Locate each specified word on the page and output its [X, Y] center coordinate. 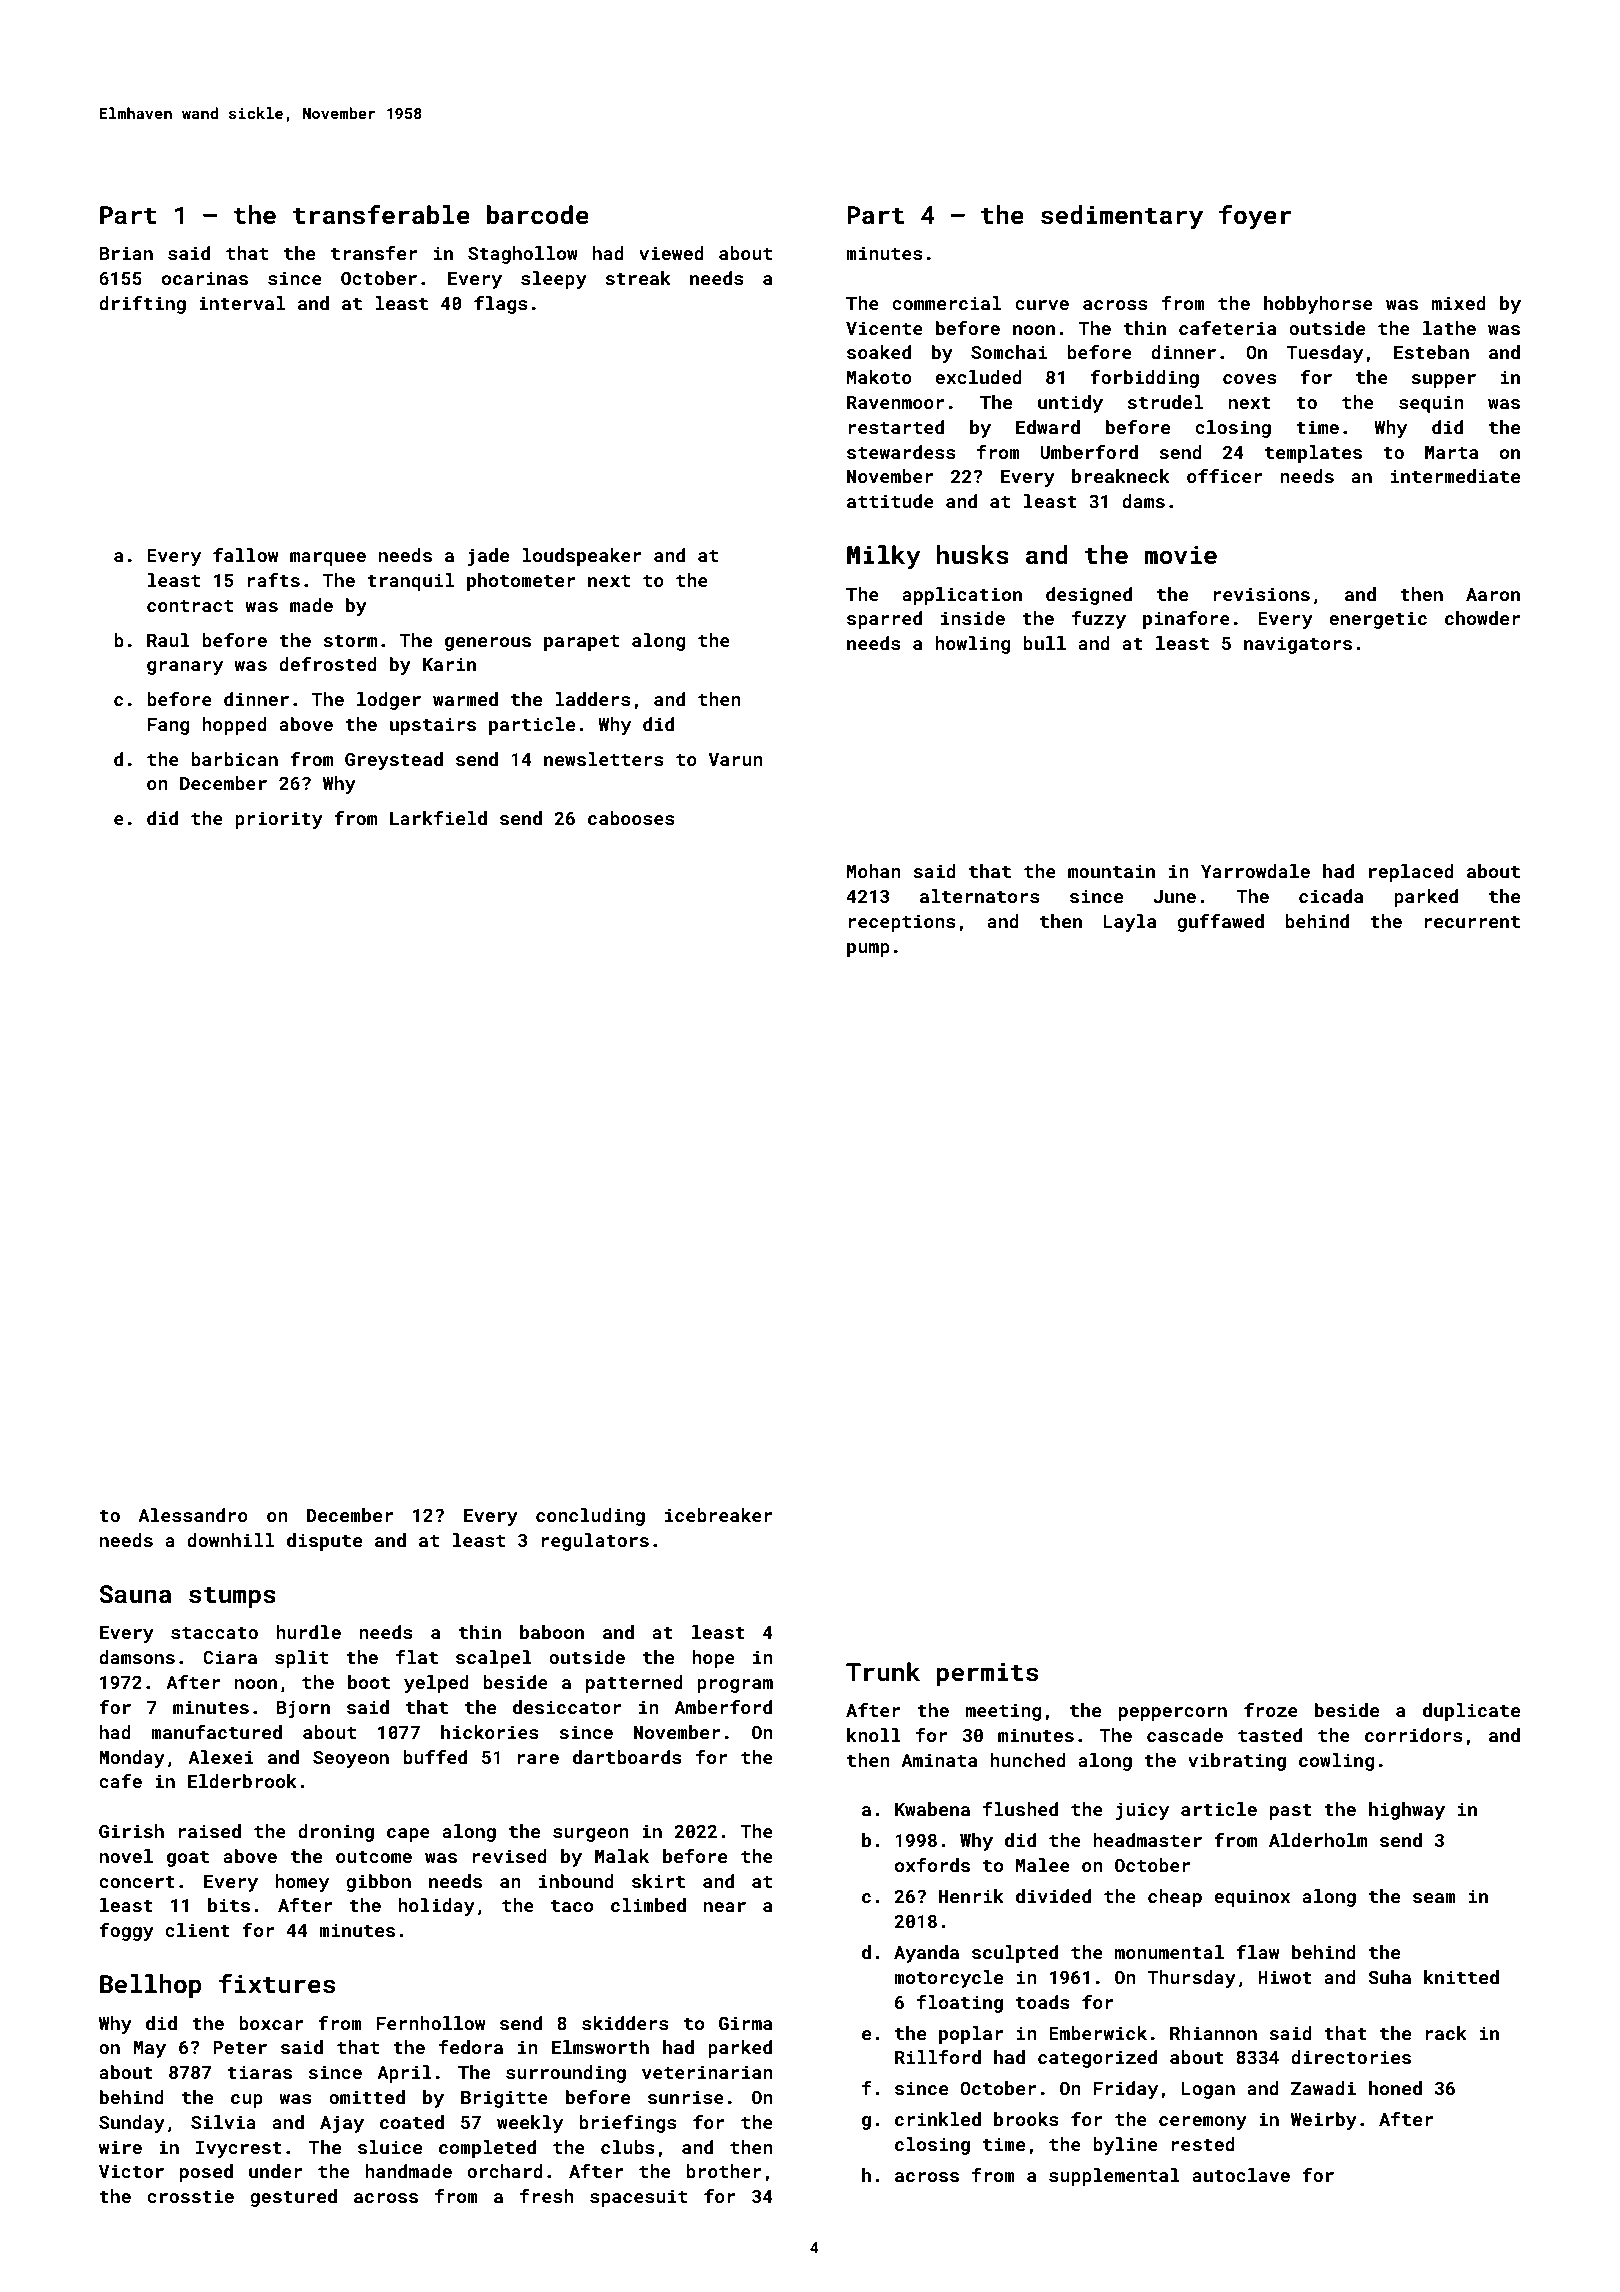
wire [120, 2147]
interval [242, 303]
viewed [671, 253]
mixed [1459, 303]
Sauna [135, 1594]
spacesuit [638, 2198]
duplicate [1471, 1712]
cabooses [631, 818]
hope [713, 1659]
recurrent [1472, 922]
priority [279, 820]
